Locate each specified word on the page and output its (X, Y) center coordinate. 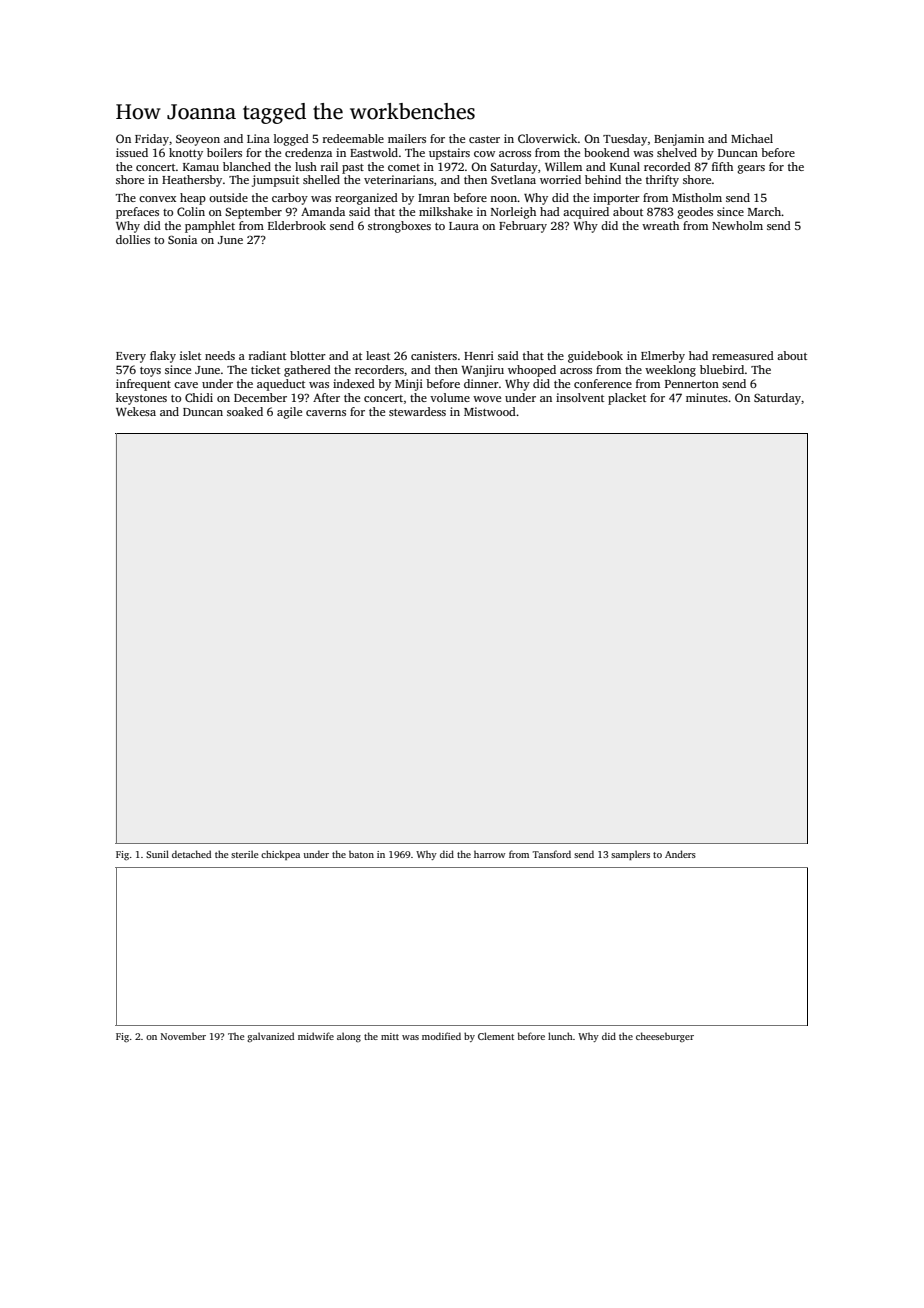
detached (191, 854)
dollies (133, 239)
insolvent (580, 397)
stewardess (417, 411)
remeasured (743, 355)
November (183, 1036)
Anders (680, 854)
